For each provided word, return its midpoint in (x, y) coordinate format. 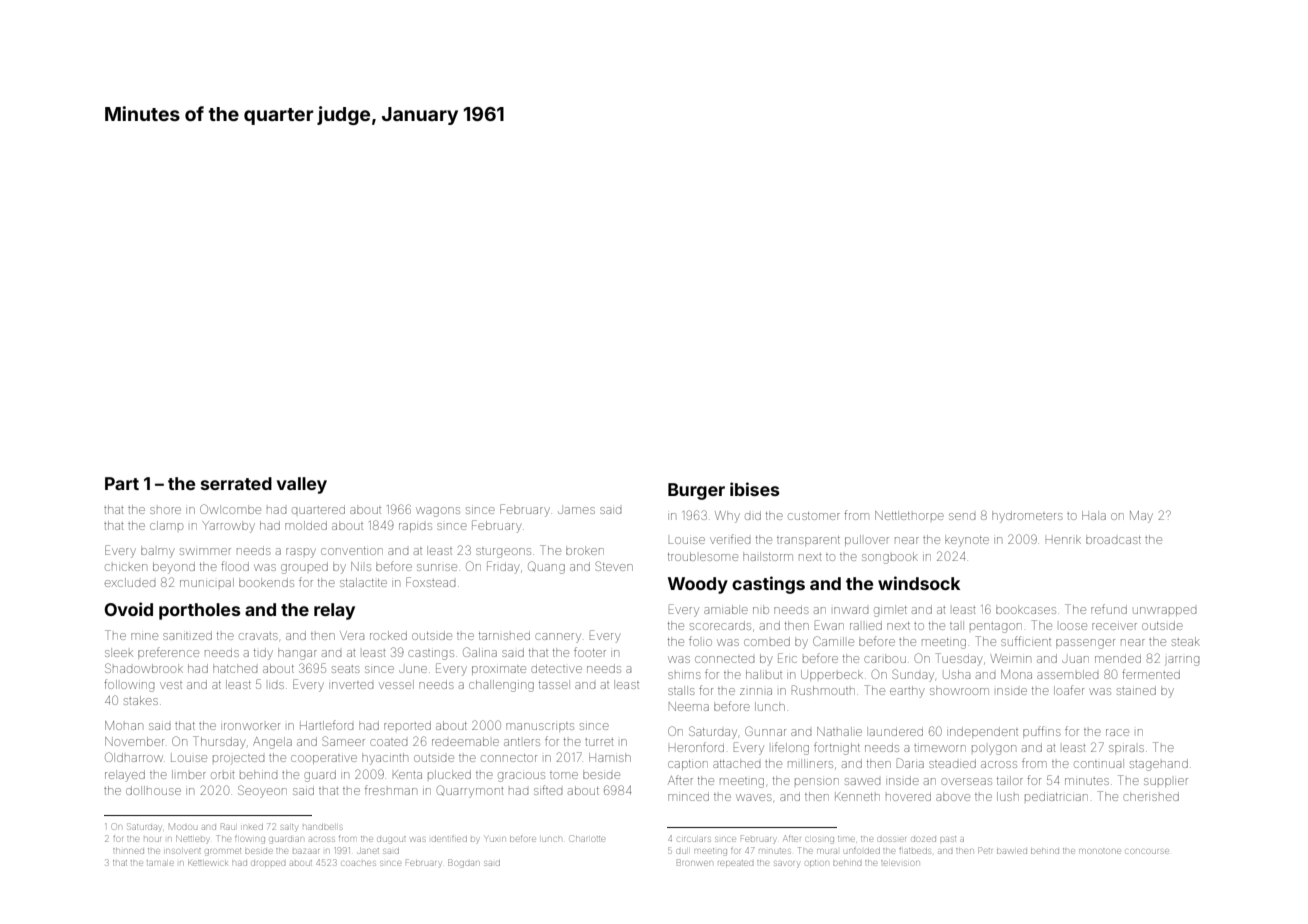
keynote (967, 541)
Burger (696, 491)
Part (122, 483)
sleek (119, 652)
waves (754, 797)
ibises (754, 489)
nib (761, 609)
